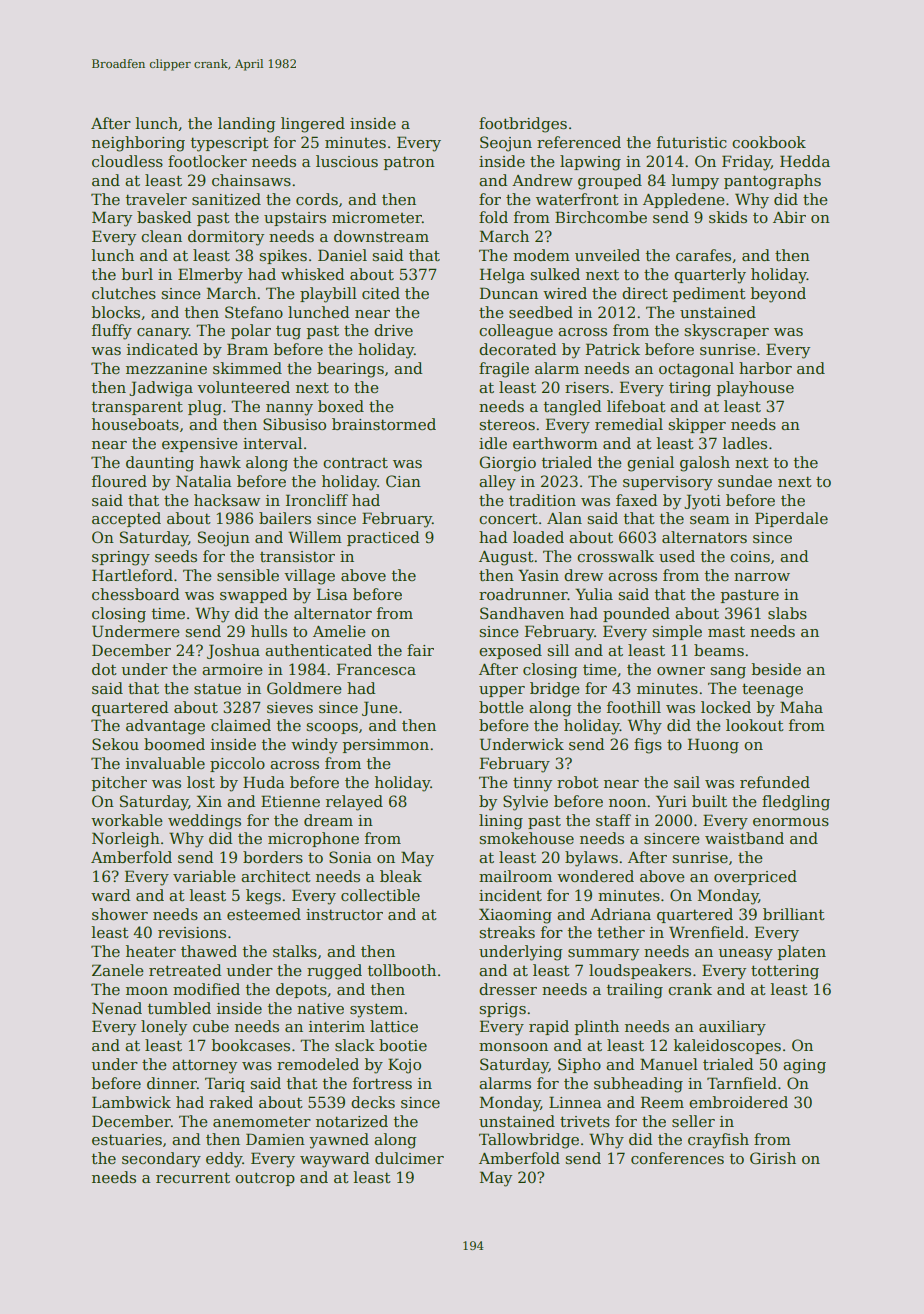  Describe the element at coordinates (805, 161) in the screenshot. I see `Hedda` at that location.
